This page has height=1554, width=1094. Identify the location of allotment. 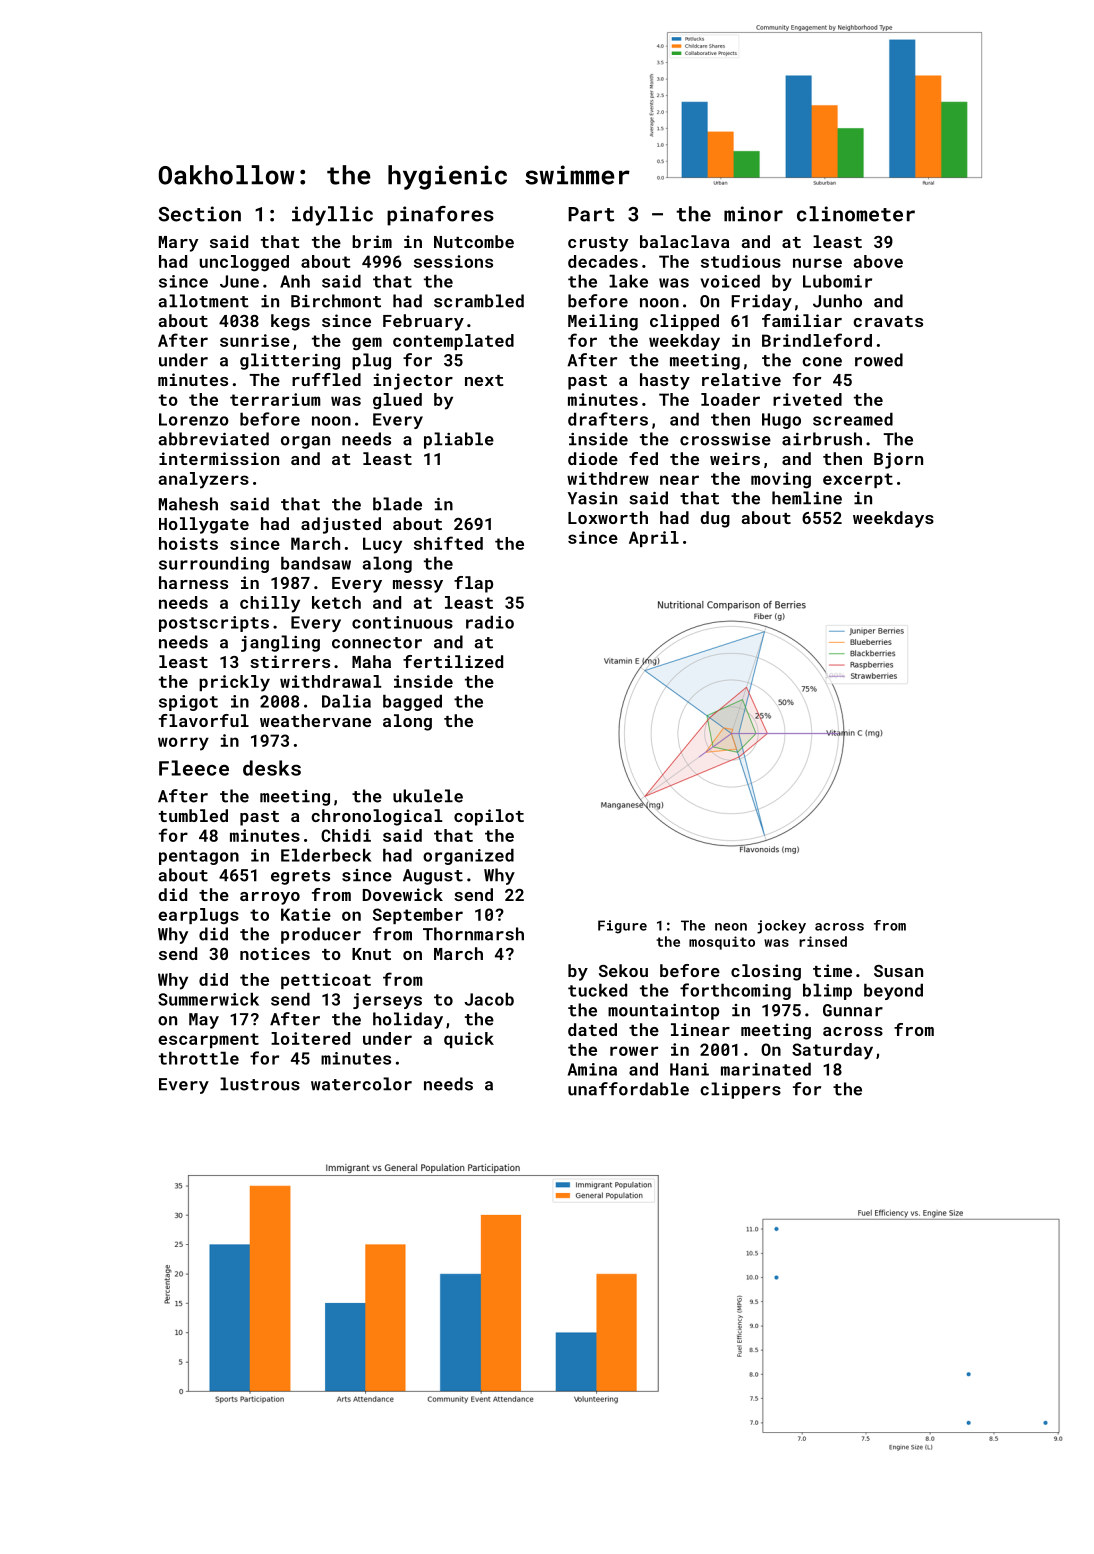
(203, 301).
